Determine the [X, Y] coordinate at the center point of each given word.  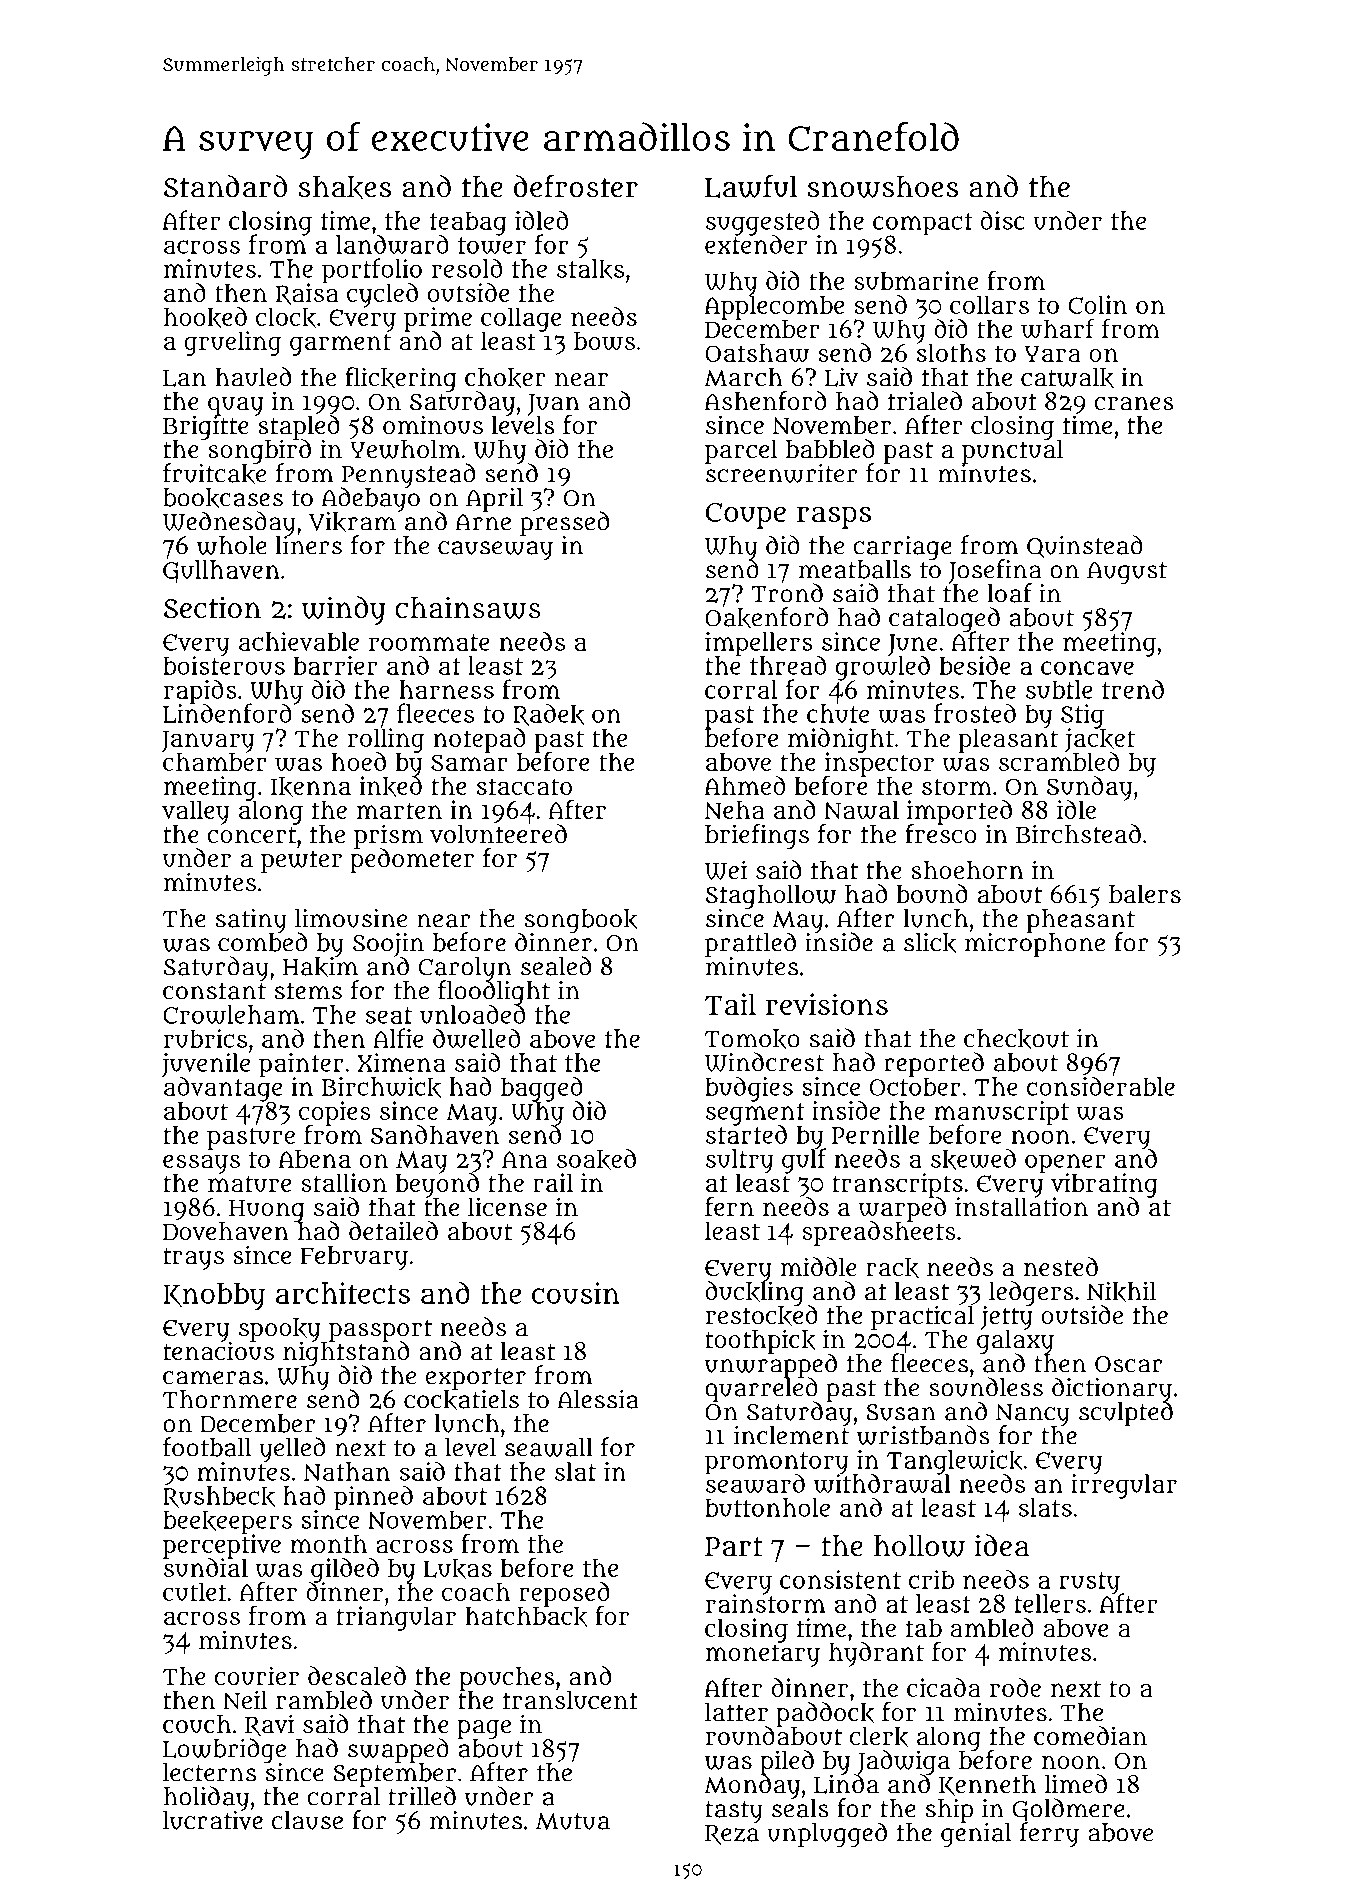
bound [932, 894]
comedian [1090, 1736]
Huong [267, 1211]
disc [1003, 220]
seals [800, 1808]
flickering [401, 379]
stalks [590, 269]
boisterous [224, 665]
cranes [1134, 403]
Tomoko [752, 1039]
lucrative [213, 1820]
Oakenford [766, 618]
